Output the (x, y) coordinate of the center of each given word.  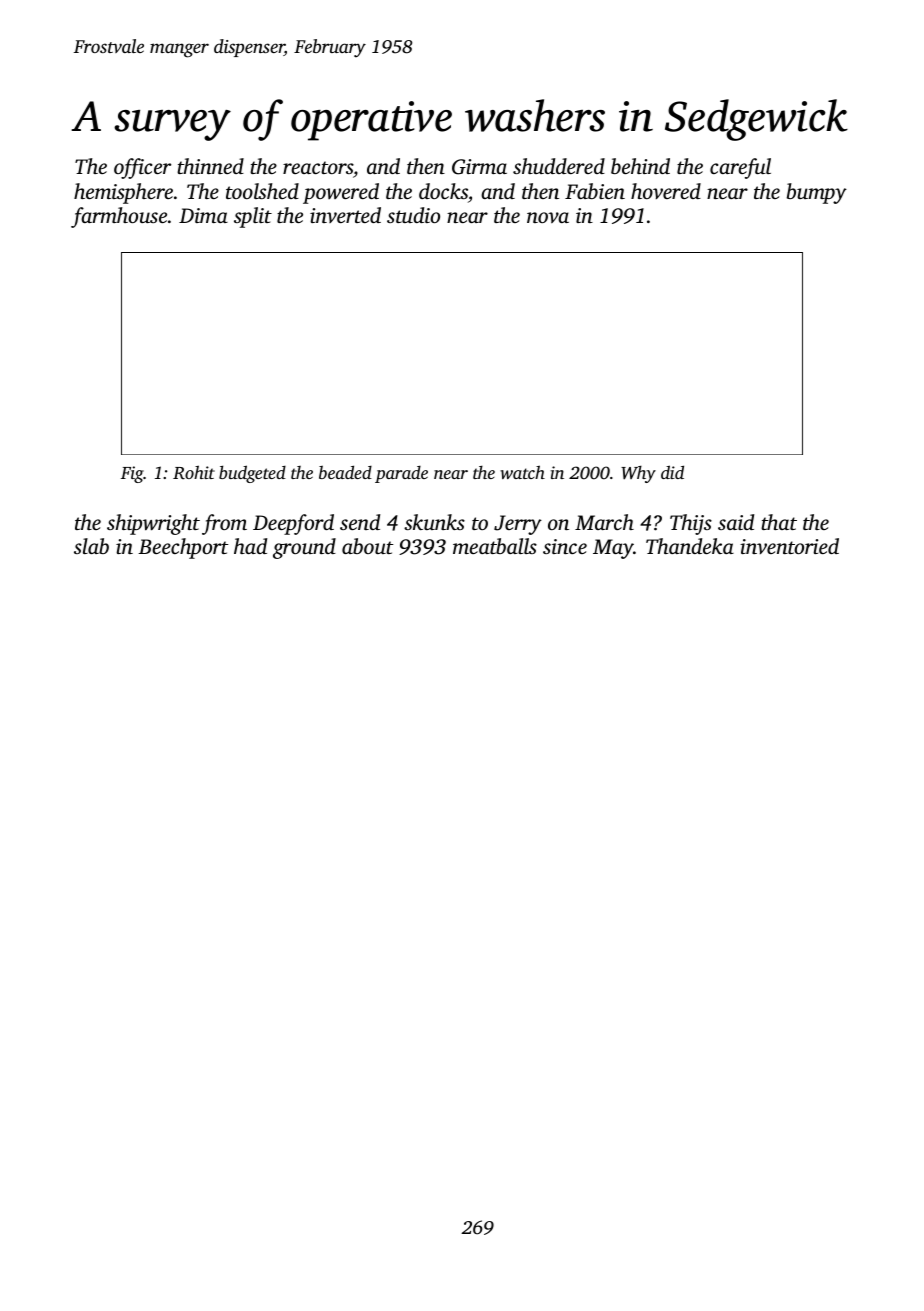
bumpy (817, 193)
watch (522, 472)
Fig (132, 474)
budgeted (252, 474)
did (672, 472)
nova (548, 217)
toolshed (262, 191)
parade (401, 474)
